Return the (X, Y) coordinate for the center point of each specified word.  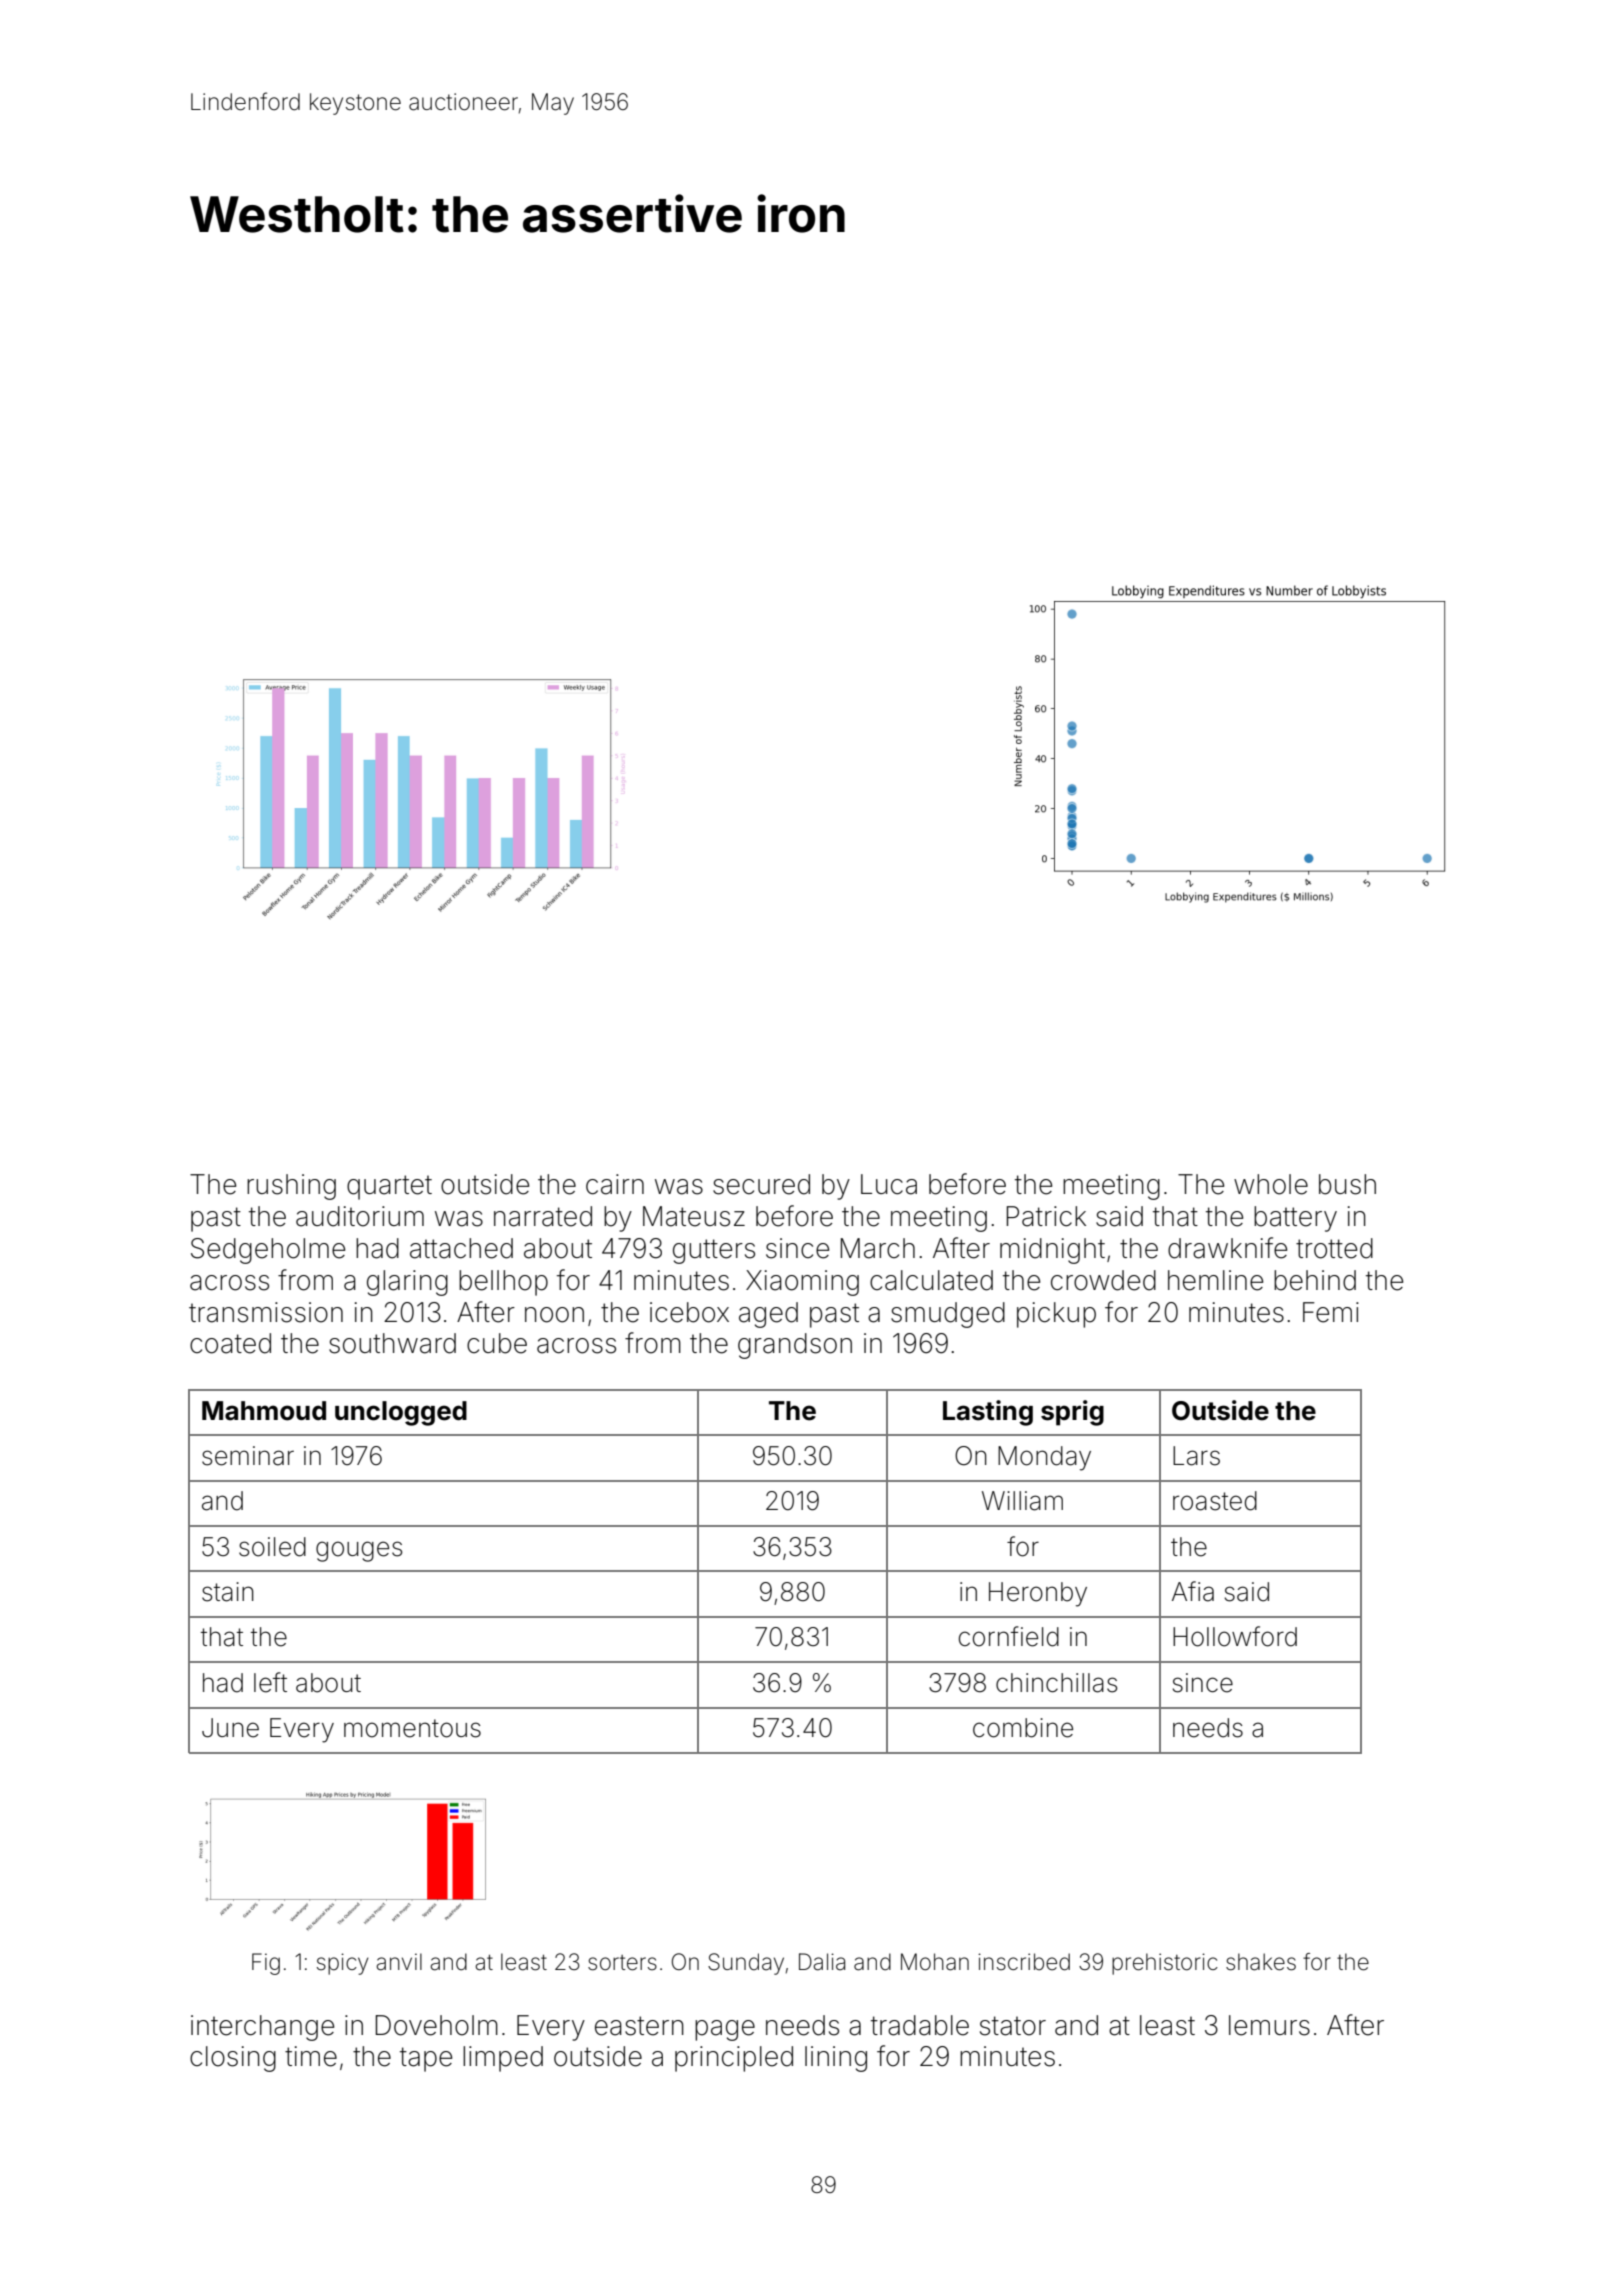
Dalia (822, 1962)
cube (497, 1343)
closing (233, 2059)
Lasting (988, 1413)
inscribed (1024, 1962)
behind (1315, 1280)
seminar (248, 1456)
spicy (343, 1964)
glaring (407, 1283)
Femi (1331, 1312)
